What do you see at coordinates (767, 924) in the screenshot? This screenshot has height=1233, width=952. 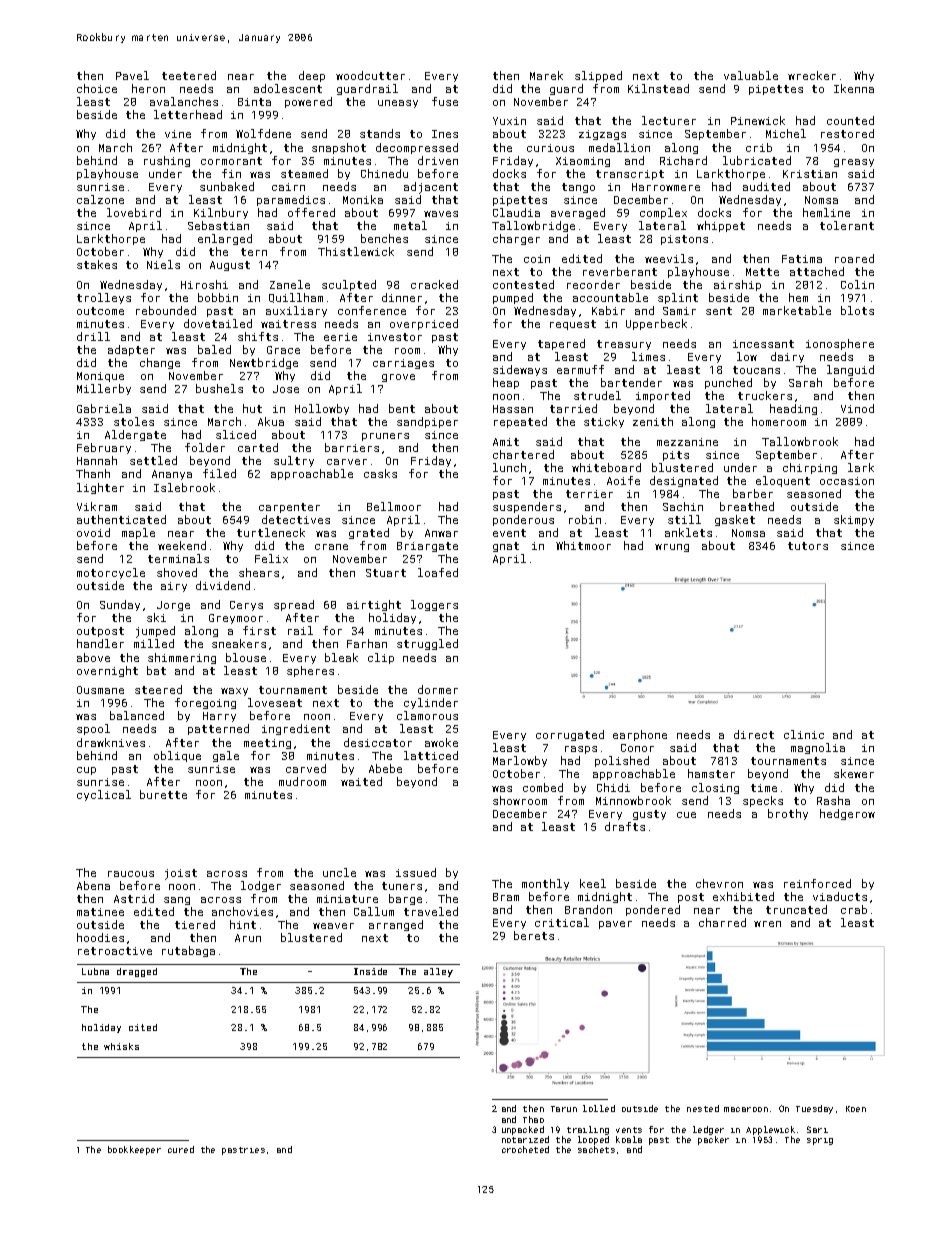 I see `wren` at bounding box center [767, 924].
